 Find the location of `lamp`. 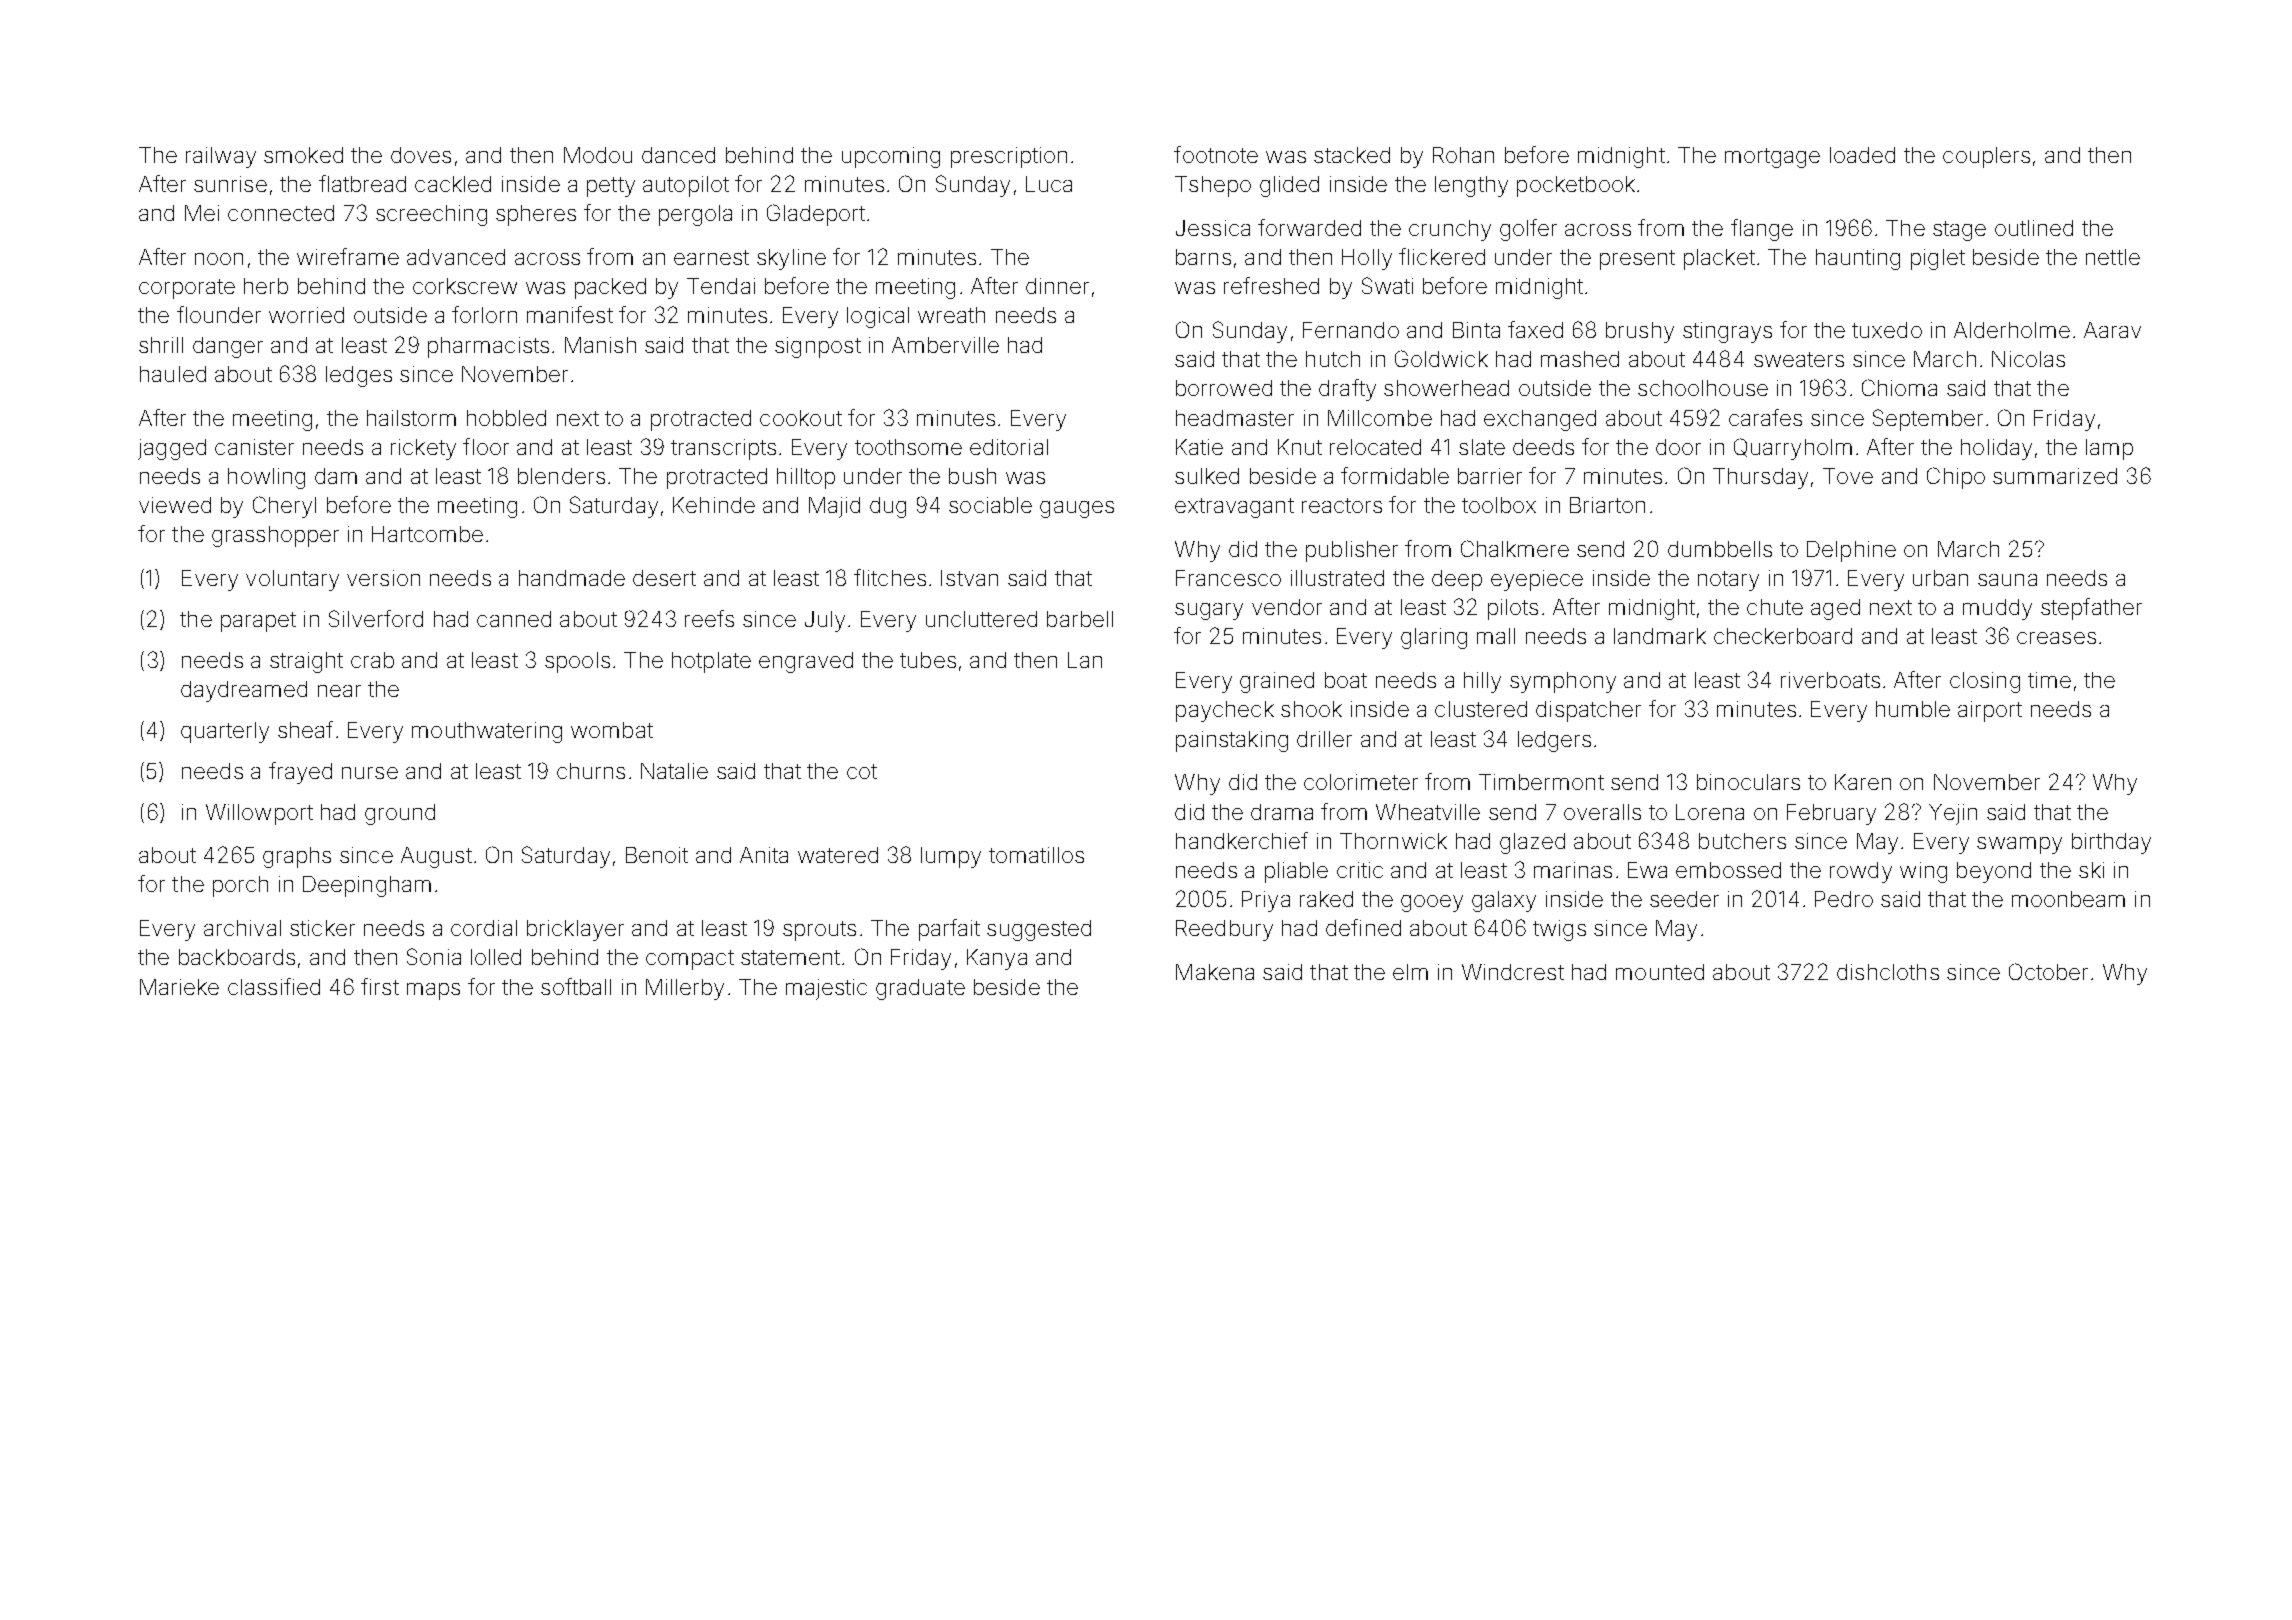

lamp is located at coordinates (2109, 449).
